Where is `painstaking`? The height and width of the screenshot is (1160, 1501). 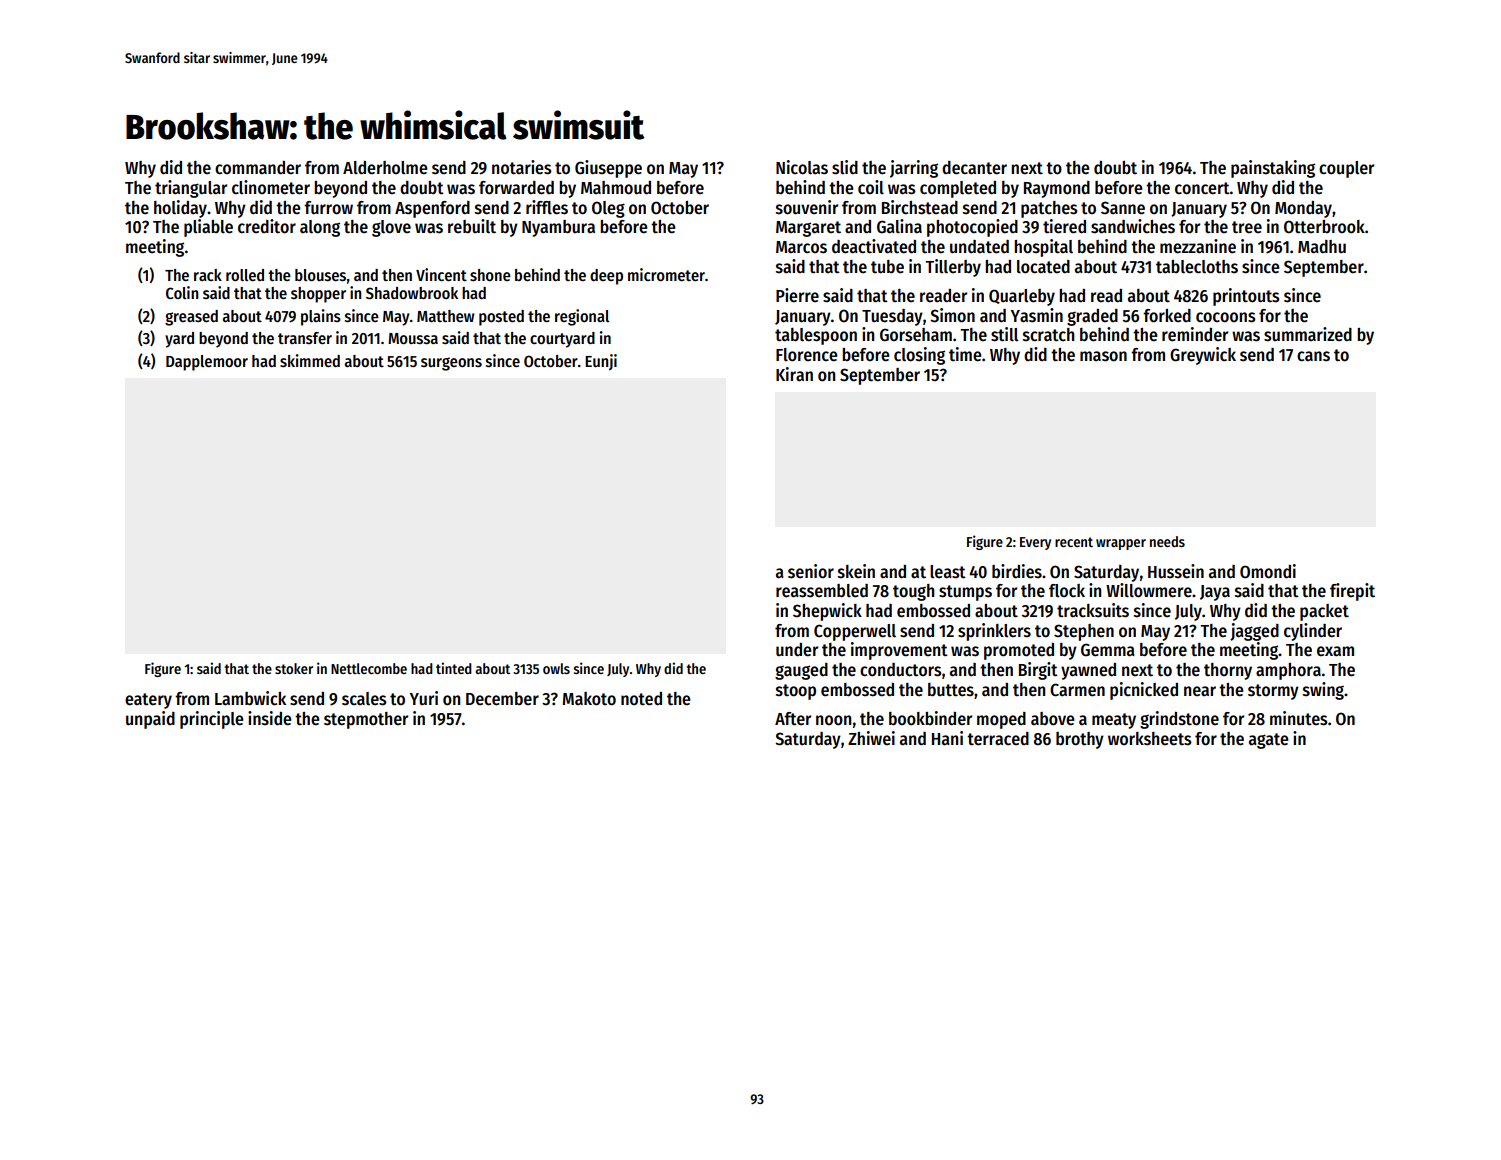 painstaking is located at coordinates (1273, 169).
